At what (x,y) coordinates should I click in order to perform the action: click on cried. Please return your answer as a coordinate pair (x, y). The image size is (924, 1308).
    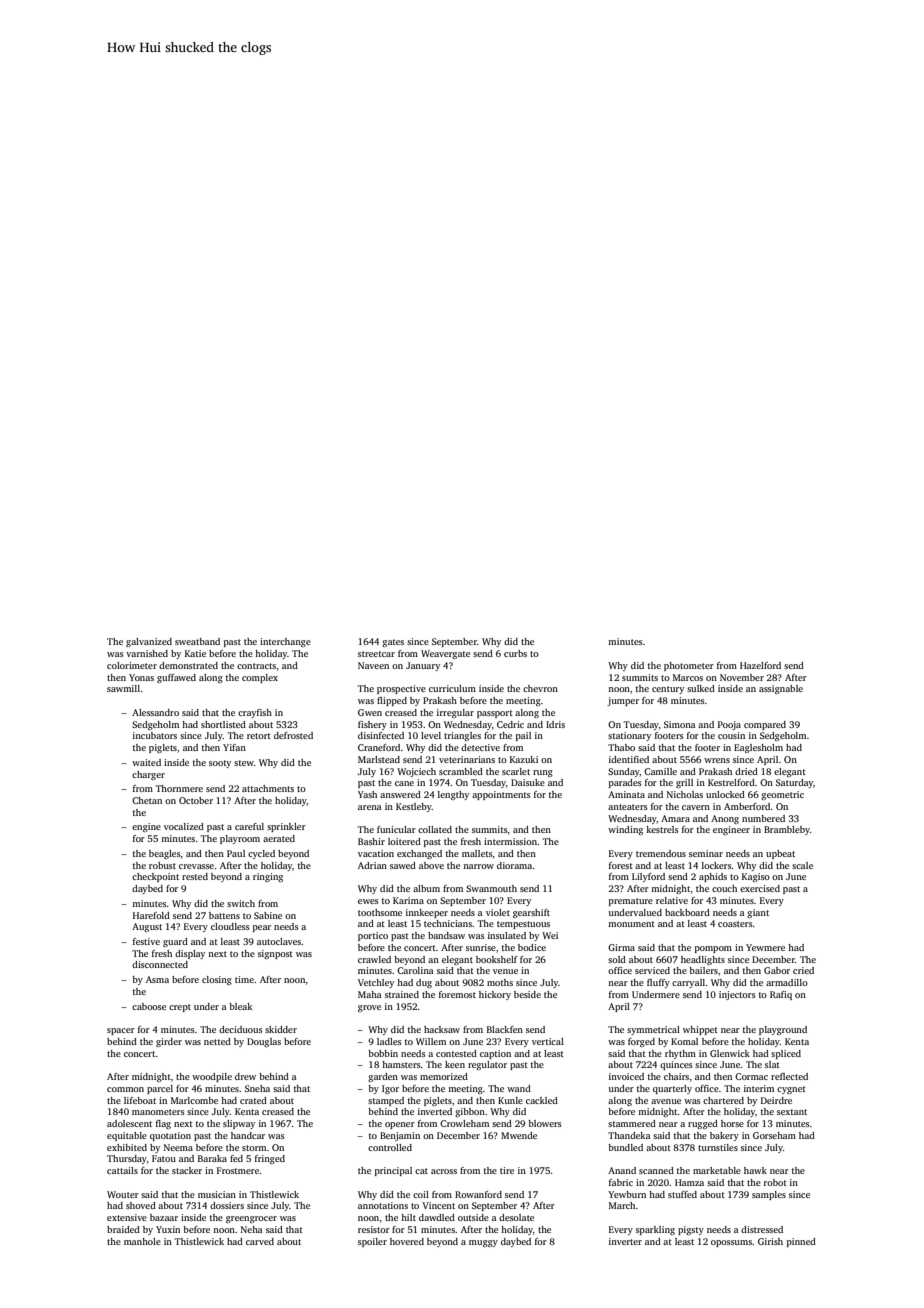
    Looking at the image, I should click on (803, 970).
